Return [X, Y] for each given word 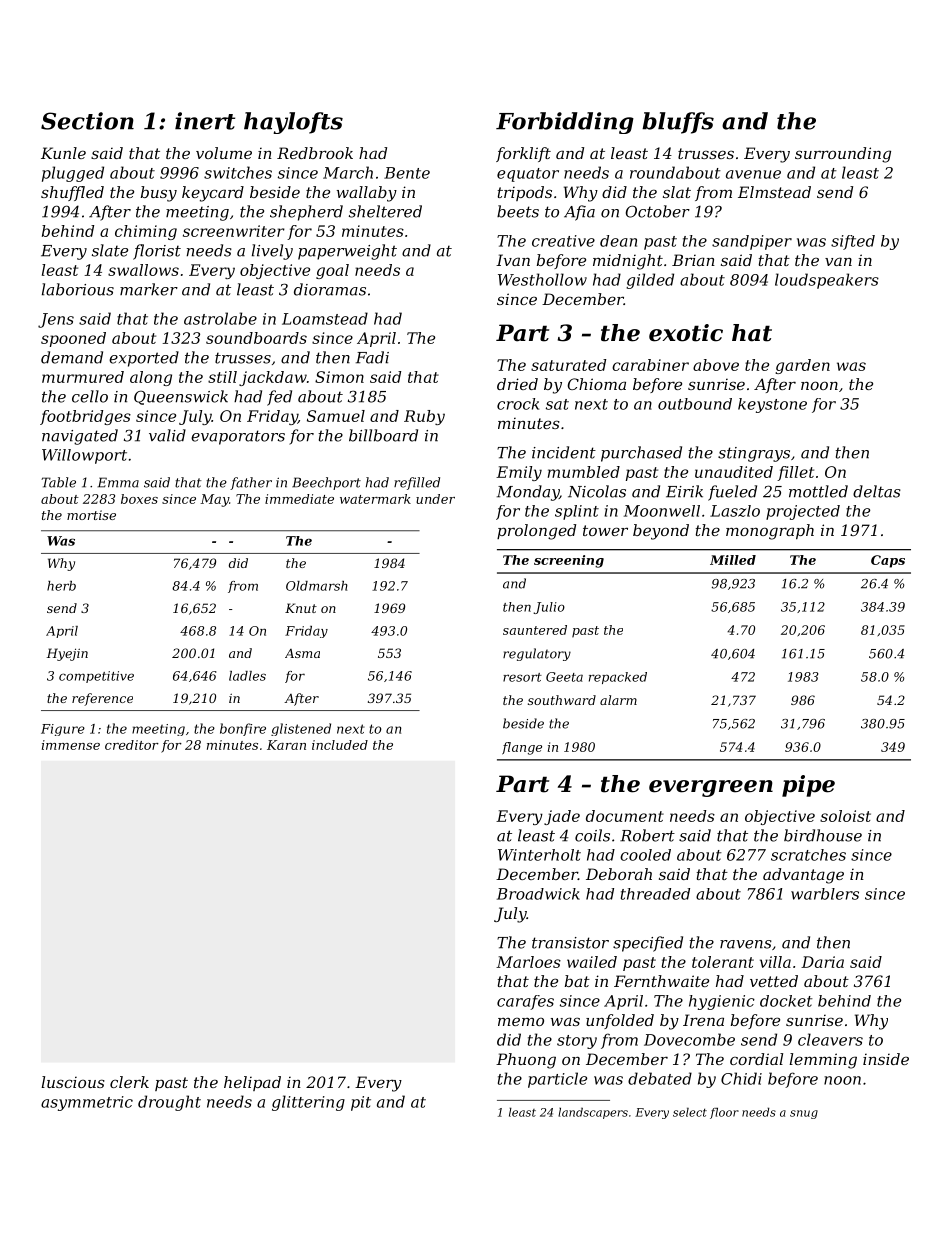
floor [724, 1113]
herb [61, 586]
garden [802, 366]
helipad [252, 1083]
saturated [568, 365]
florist [157, 252]
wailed [592, 962]
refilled [417, 483]
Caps [888, 561]
